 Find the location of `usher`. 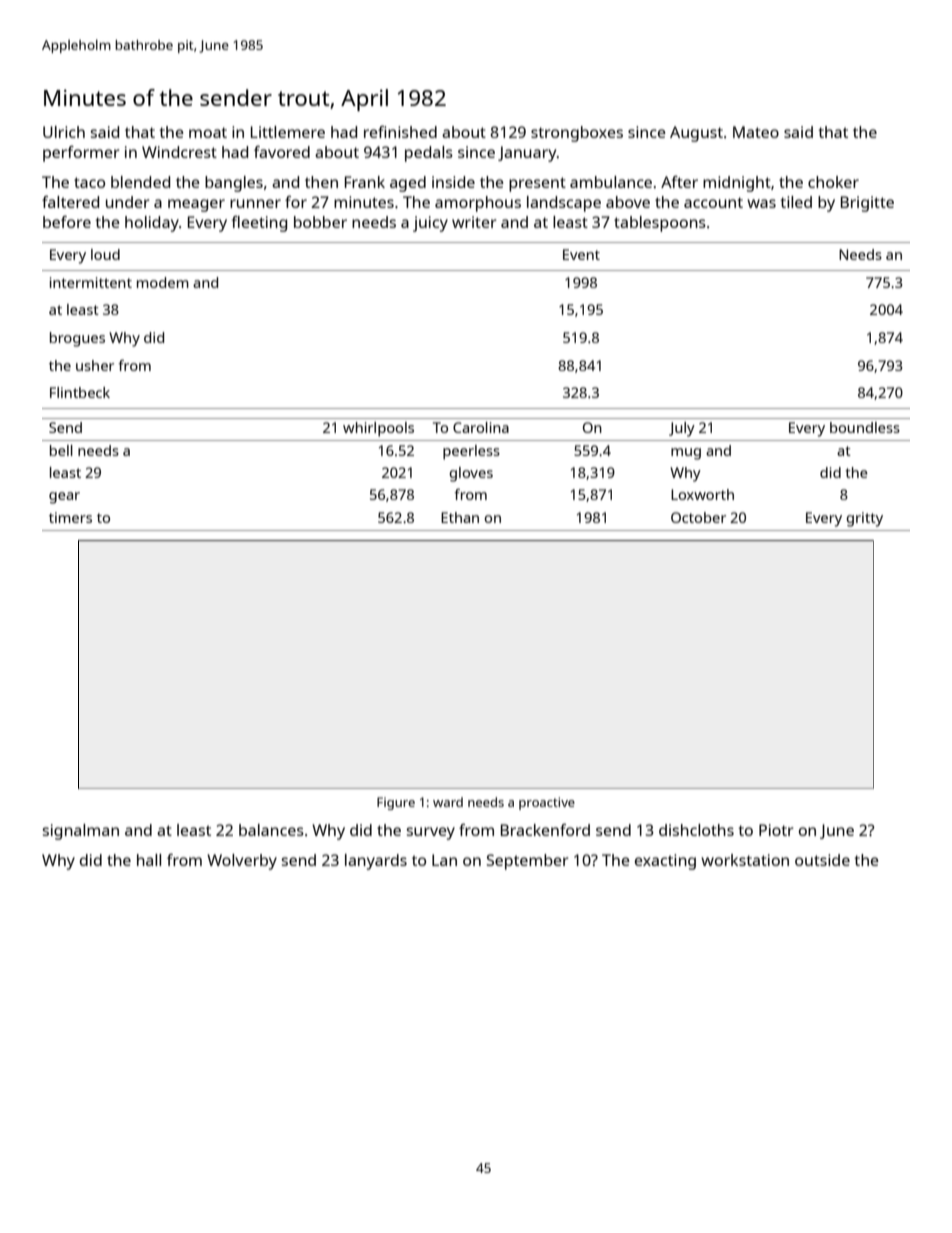

usher is located at coordinates (95, 365).
